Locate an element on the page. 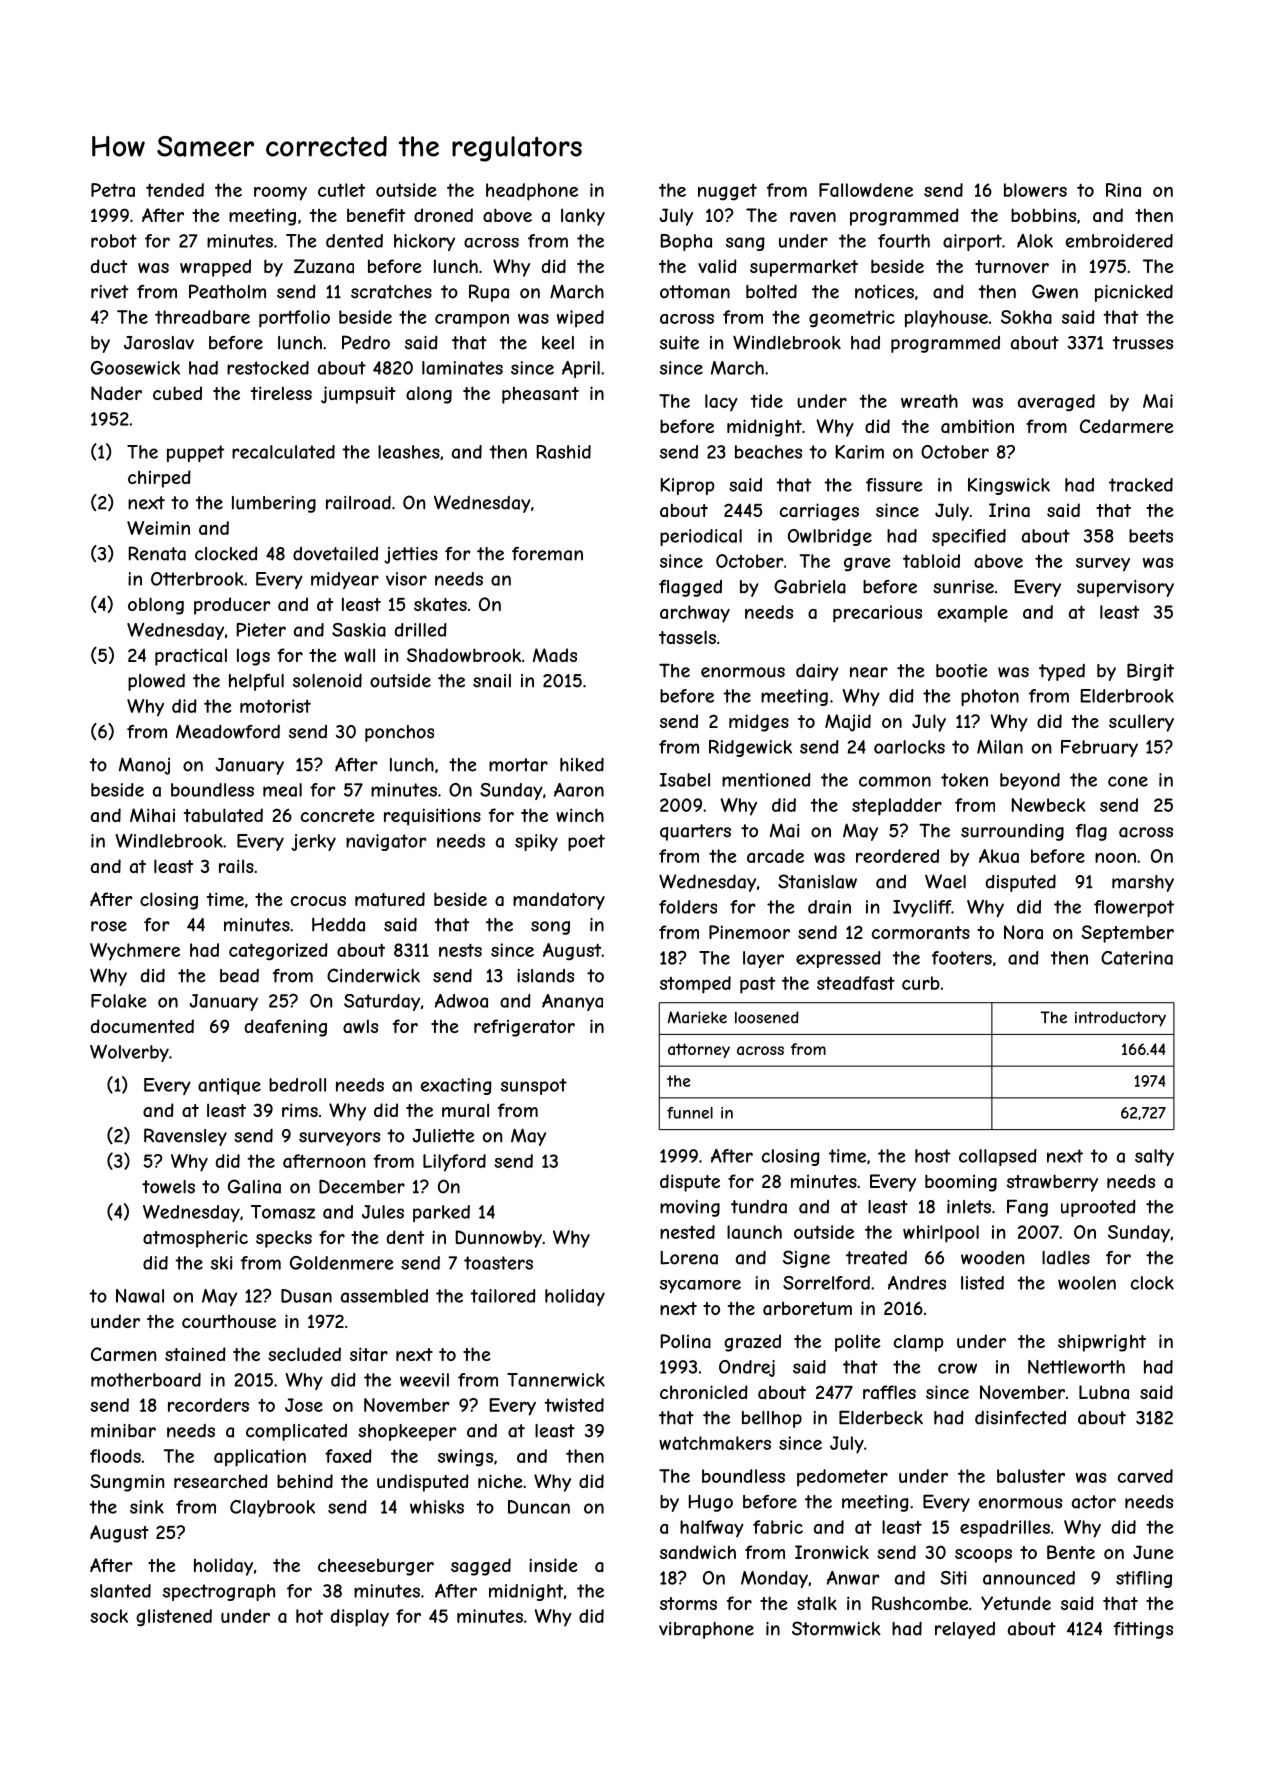 The image size is (1264, 1788). December is located at coordinates (362, 1187).
